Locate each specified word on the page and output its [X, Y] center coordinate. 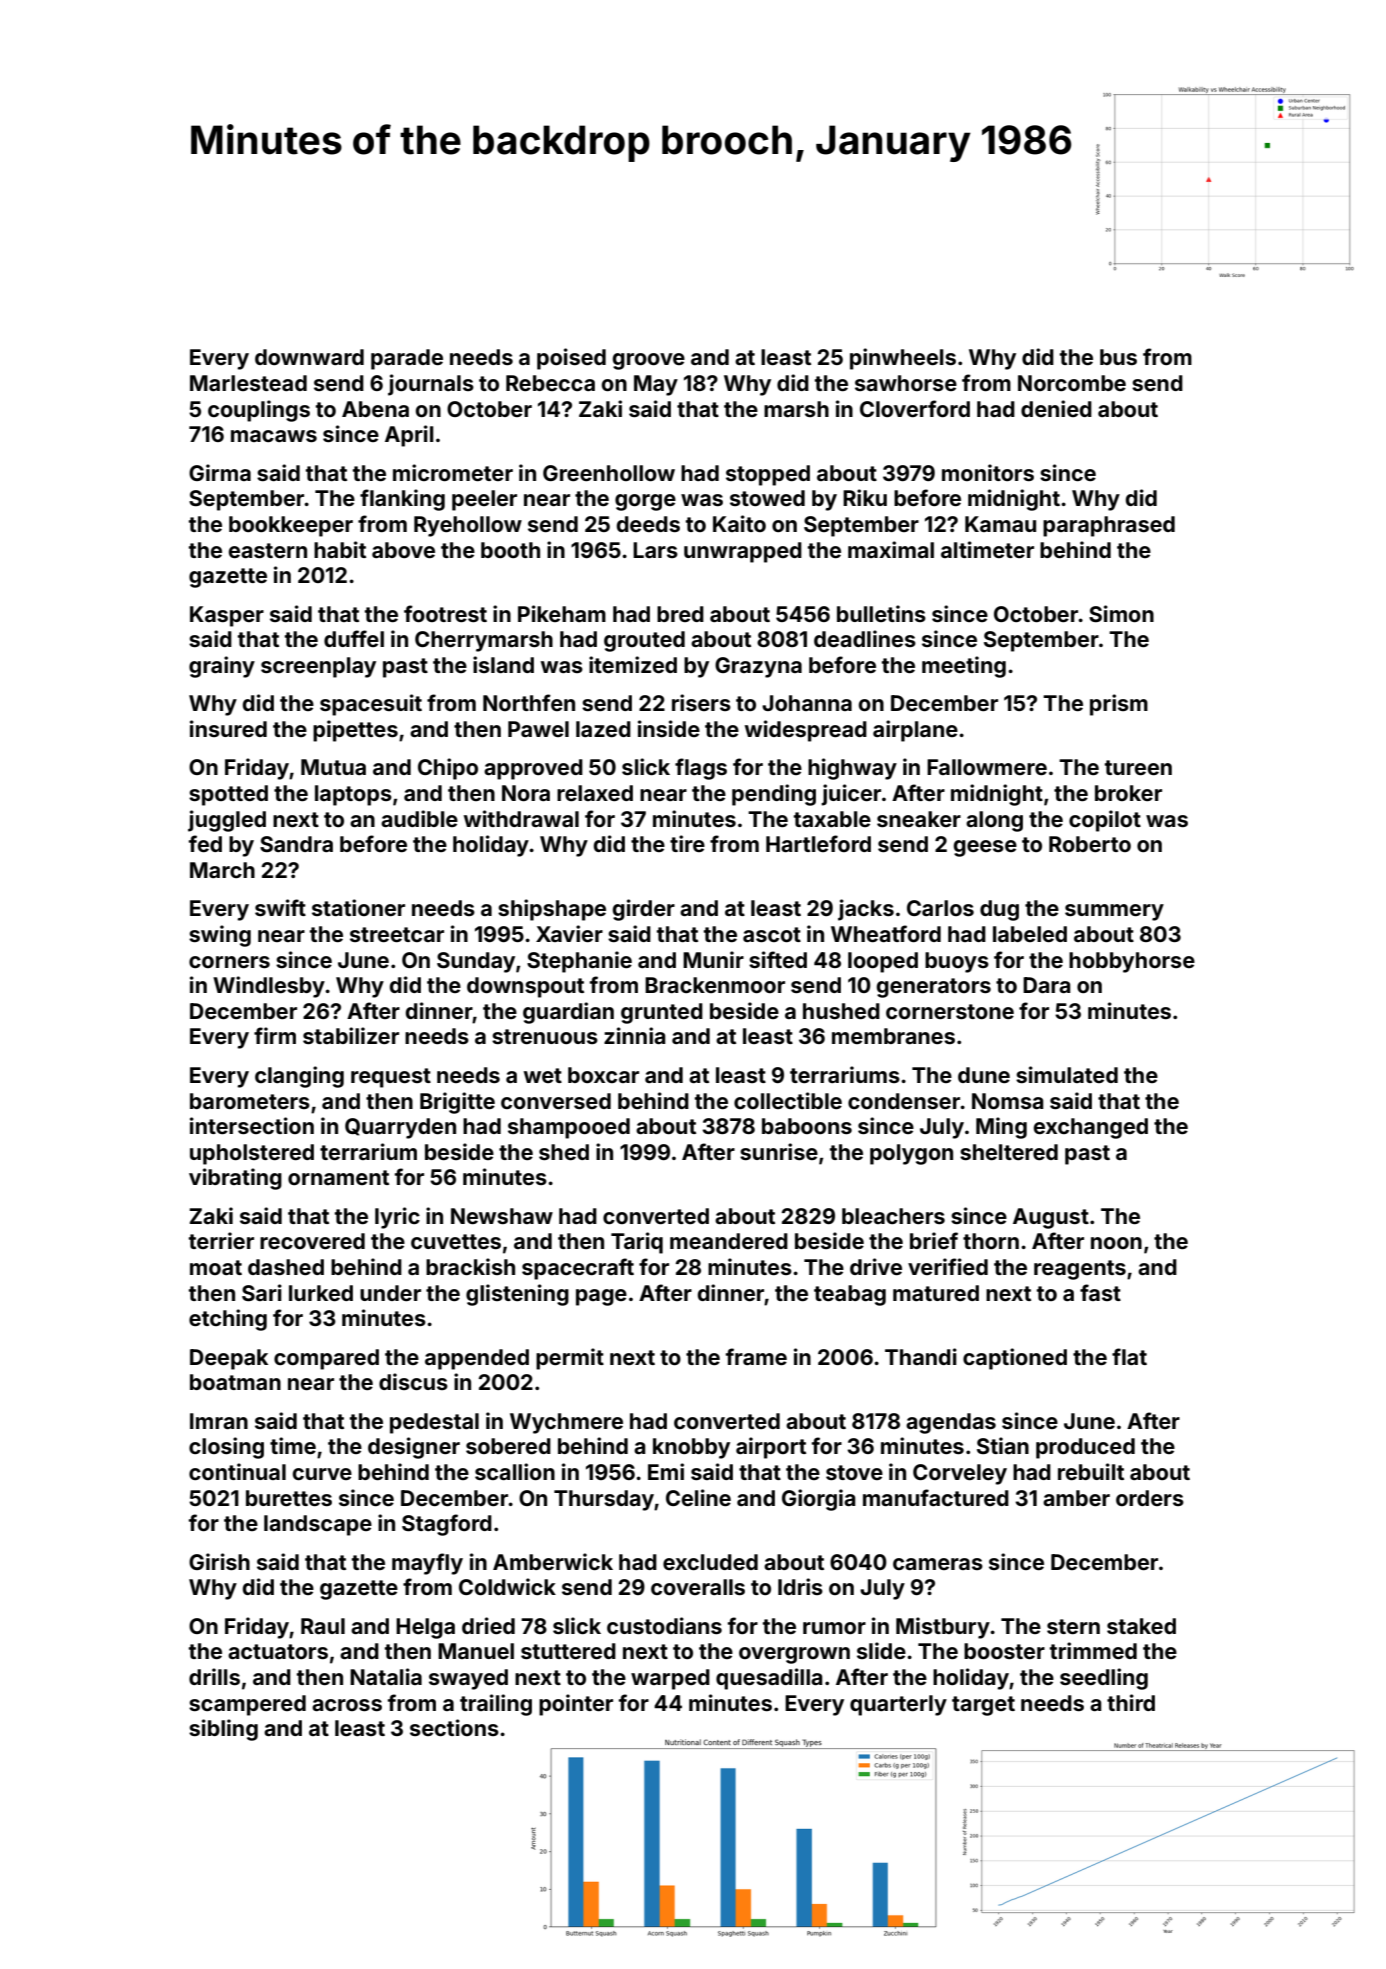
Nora [526, 793]
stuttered [568, 1651]
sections [454, 1727]
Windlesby [269, 987]
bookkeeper [291, 526]
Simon [1121, 613]
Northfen [529, 702]
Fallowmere [987, 767]
